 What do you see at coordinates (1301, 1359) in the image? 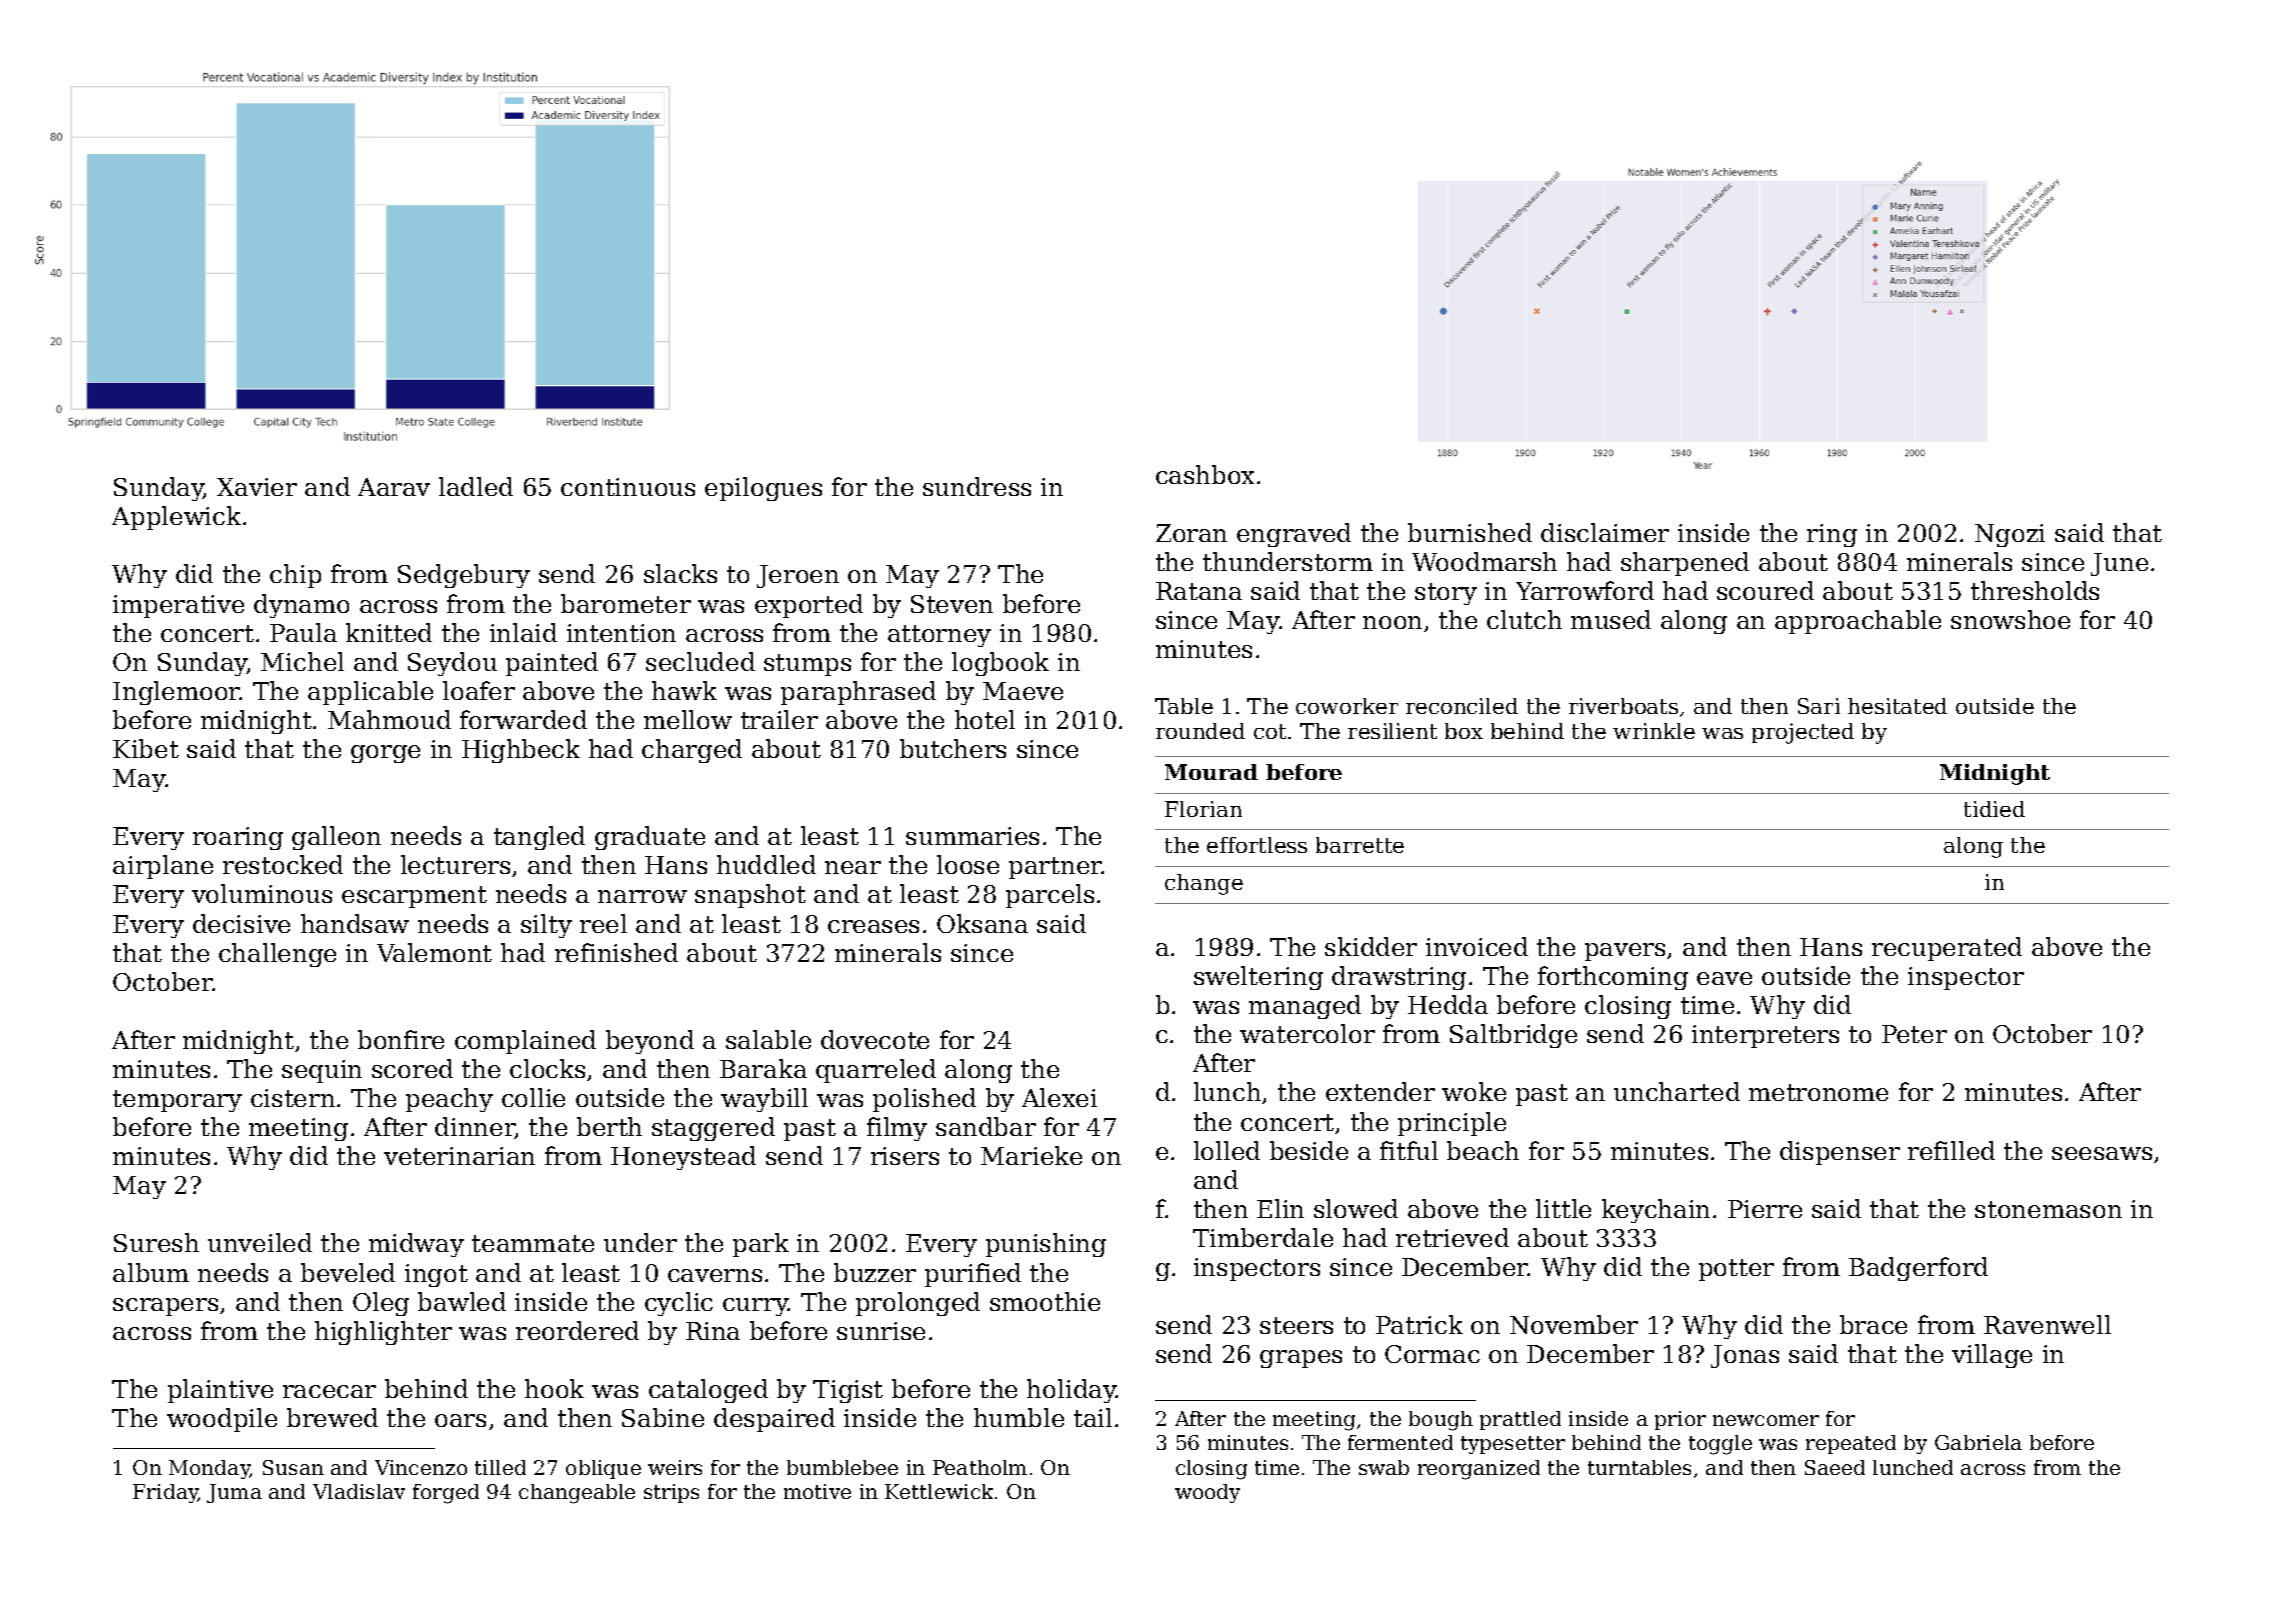
I see `grapes` at bounding box center [1301, 1359].
